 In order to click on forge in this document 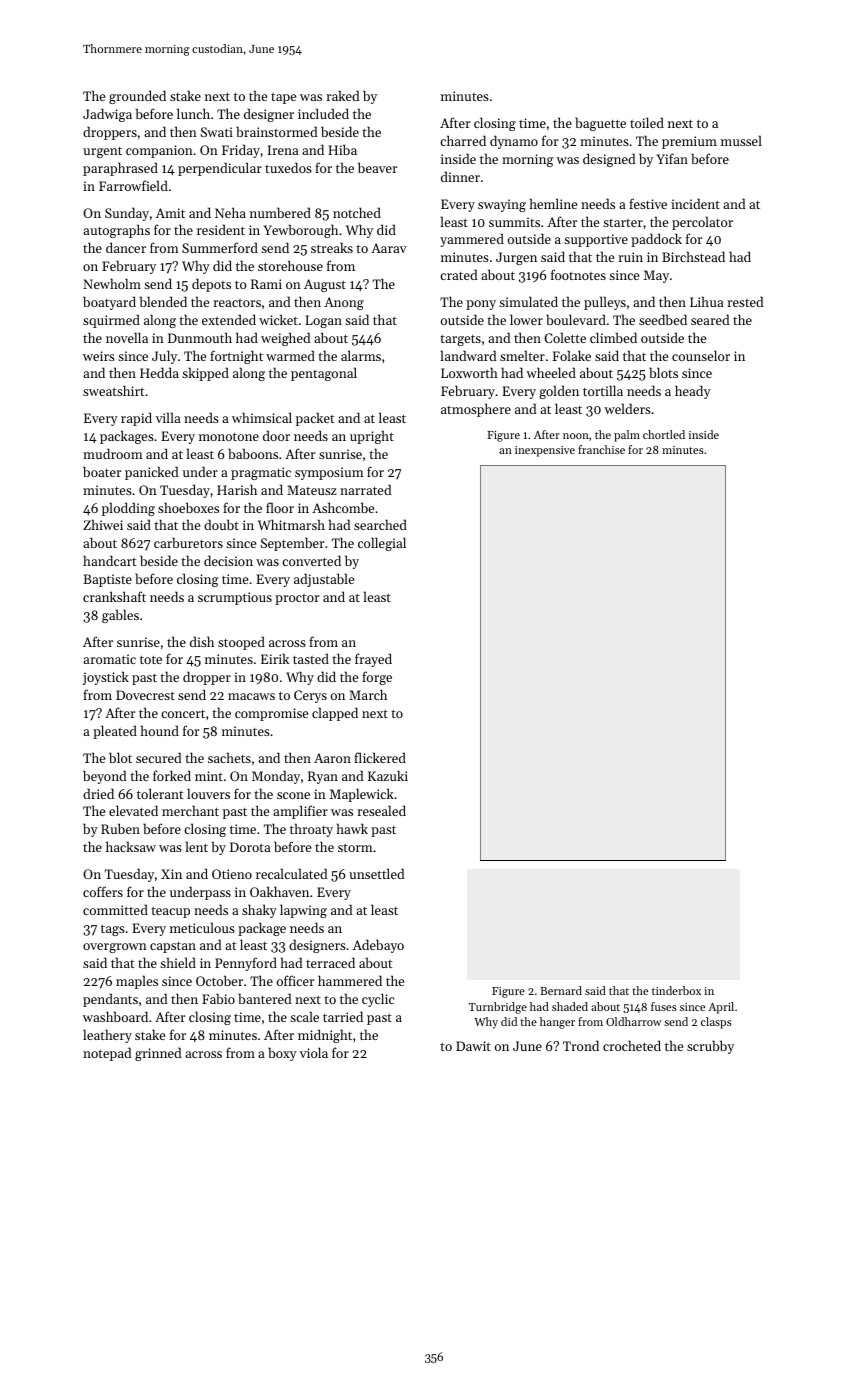, I will do `click(377, 678)`.
